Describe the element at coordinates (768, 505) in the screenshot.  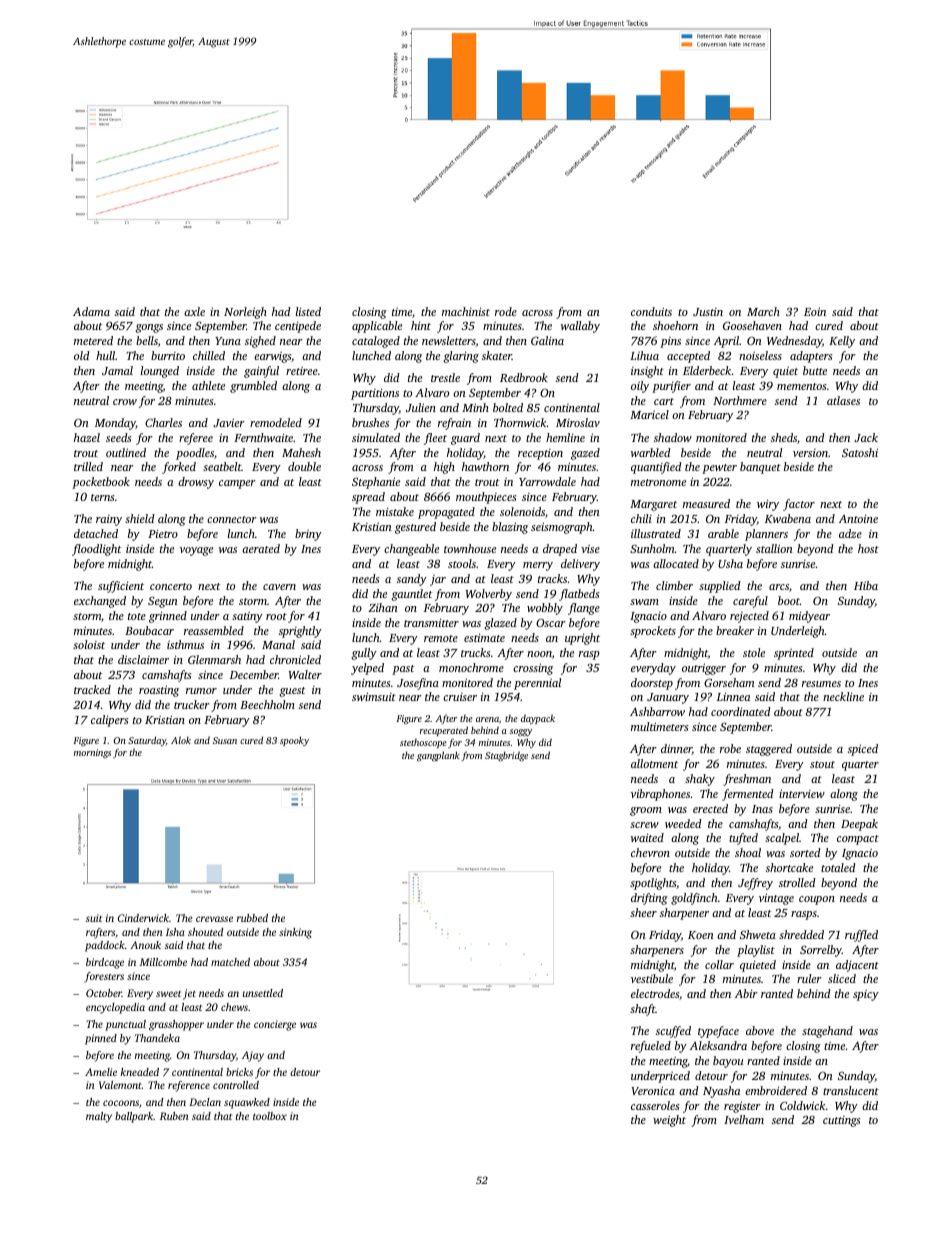
I see `wiry` at that location.
